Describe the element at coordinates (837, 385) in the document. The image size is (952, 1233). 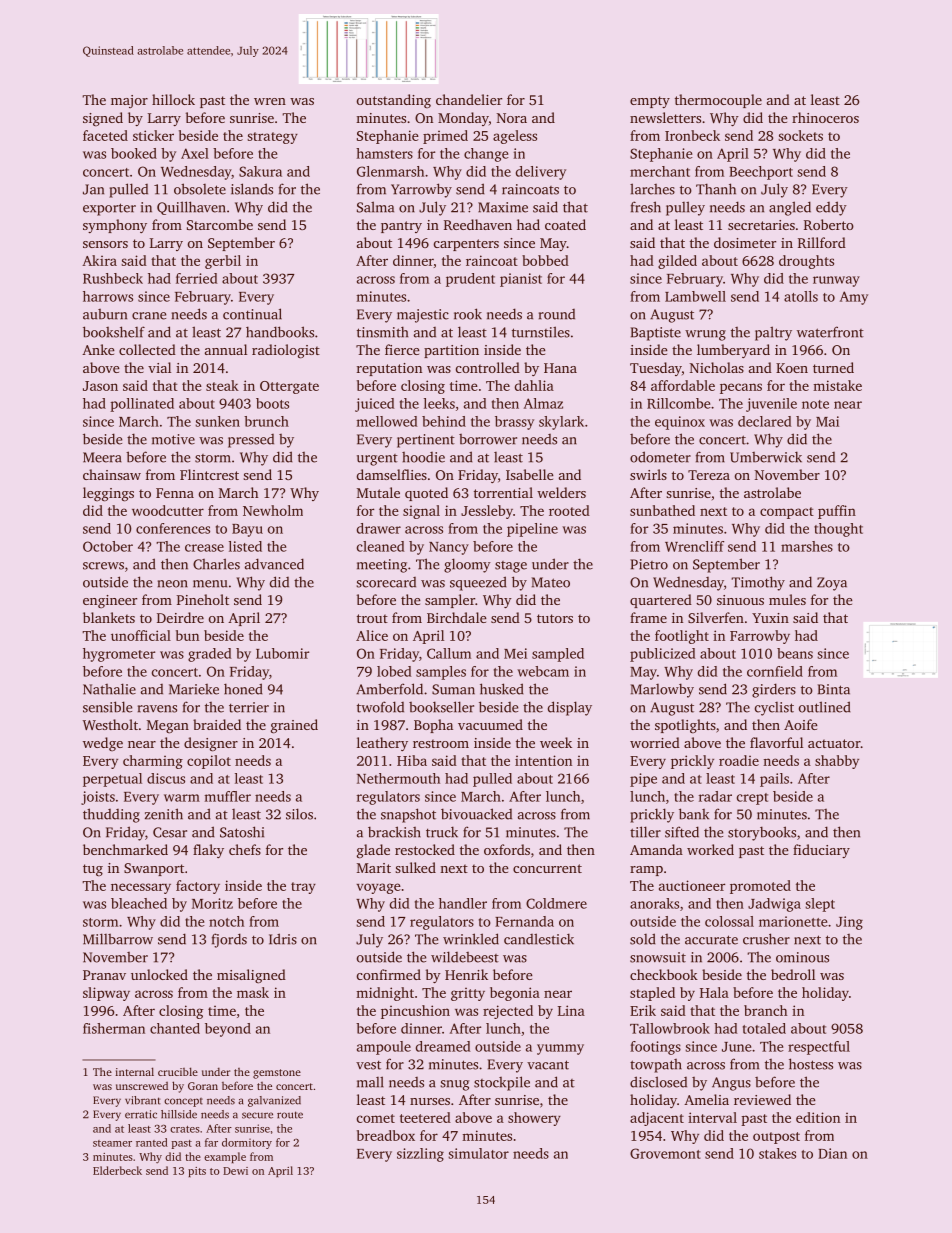
I see `mistake` at that location.
